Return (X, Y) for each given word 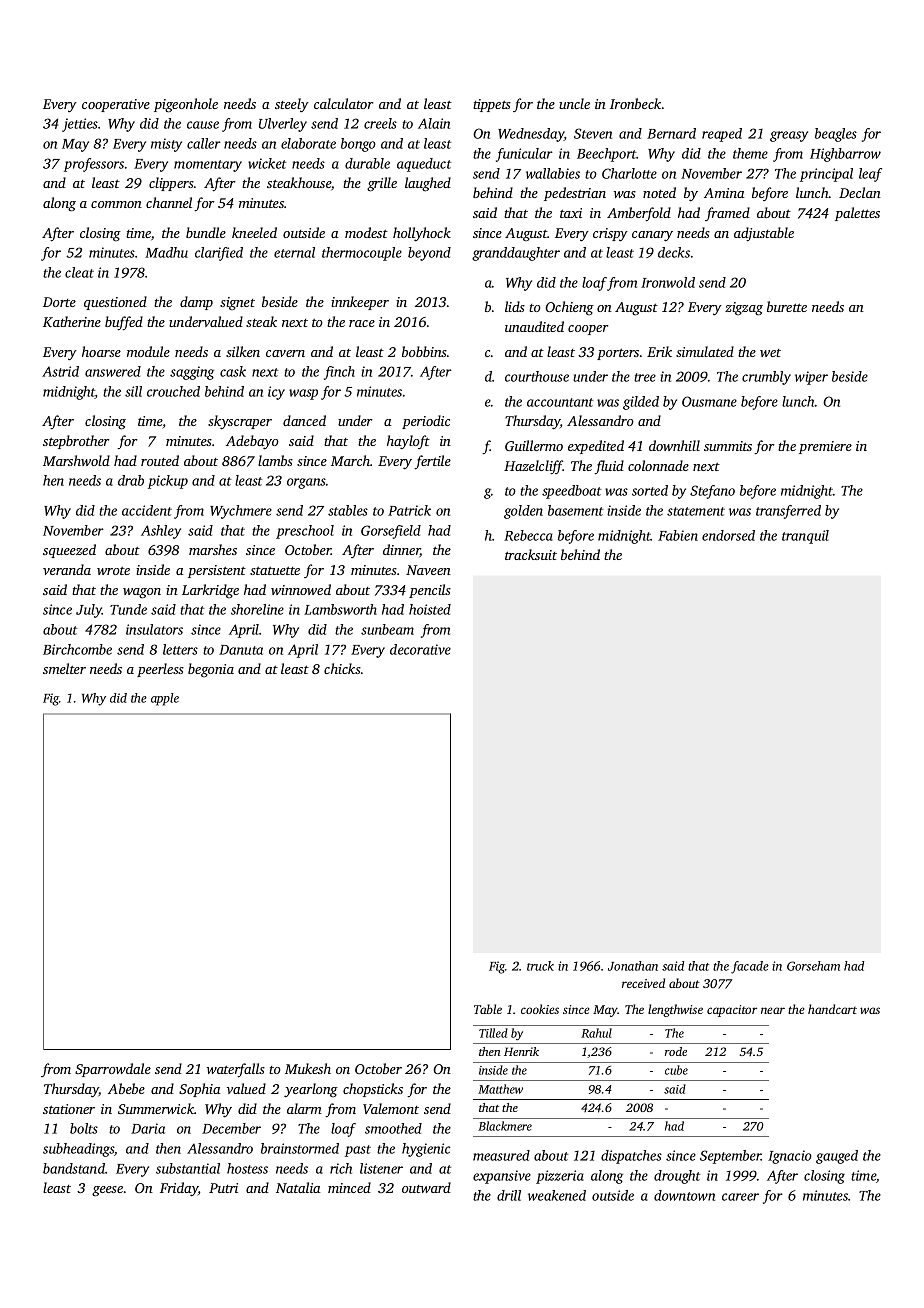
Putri (223, 1188)
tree (645, 377)
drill (509, 1195)
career (740, 1197)
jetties (80, 125)
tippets (492, 105)
